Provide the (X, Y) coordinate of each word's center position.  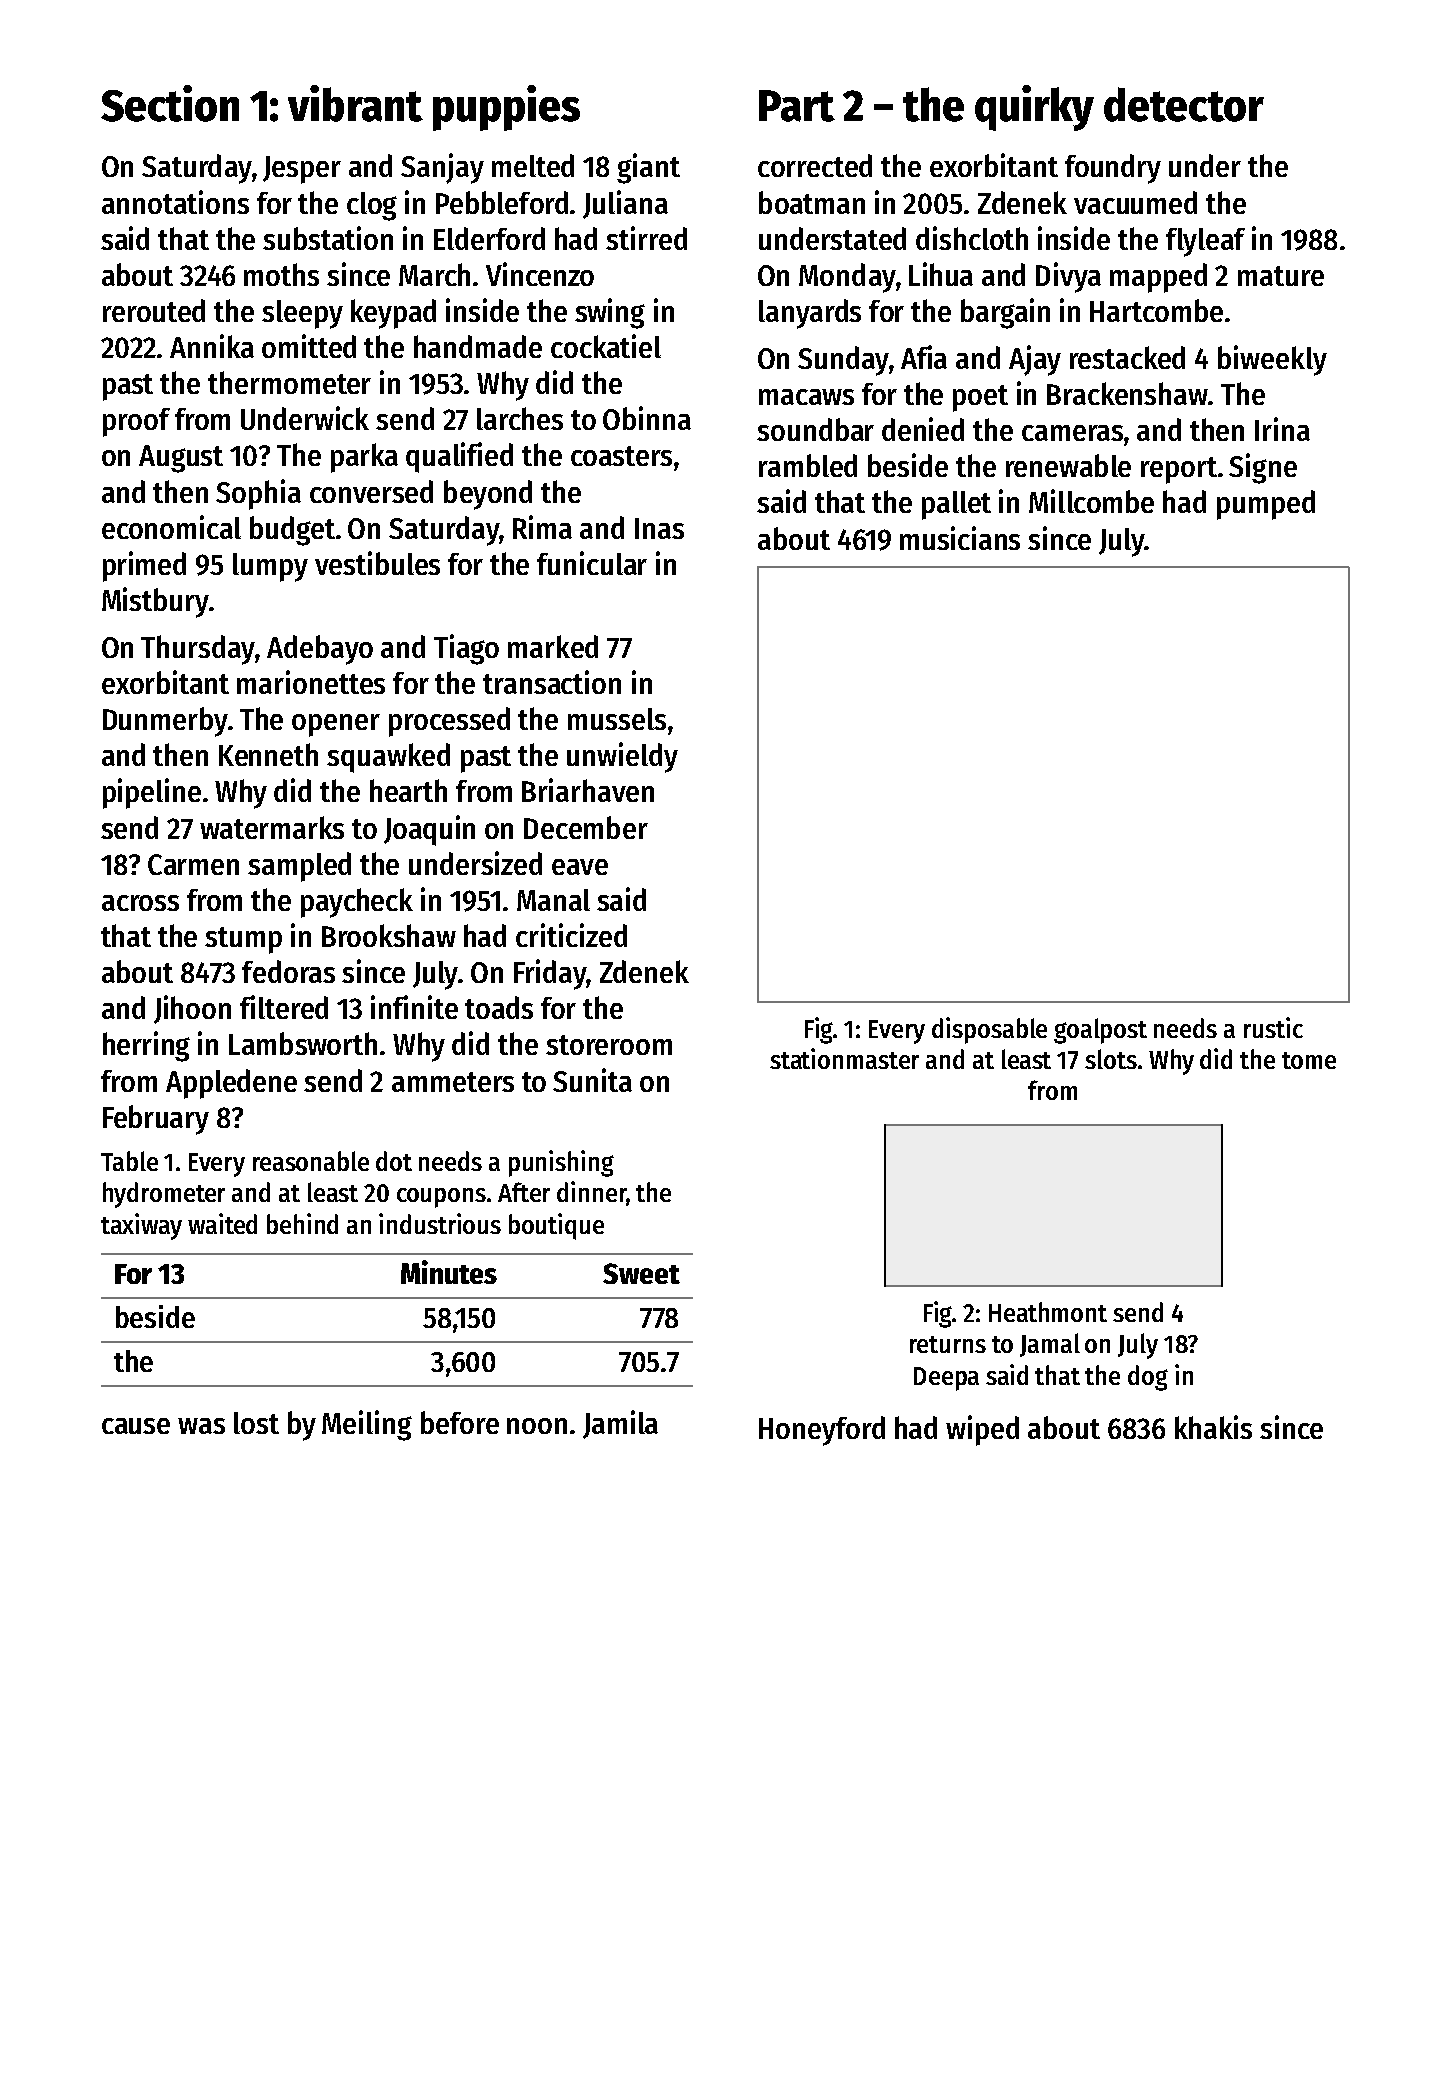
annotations (175, 202)
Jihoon (192, 1009)
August (181, 459)
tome (1309, 1060)
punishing (561, 1163)
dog (1148, 1378)
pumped (1266, 505)
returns (948, 1344)
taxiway (141, 1226)
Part (797, 106)
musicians (960, 538)
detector (1184, 104)
